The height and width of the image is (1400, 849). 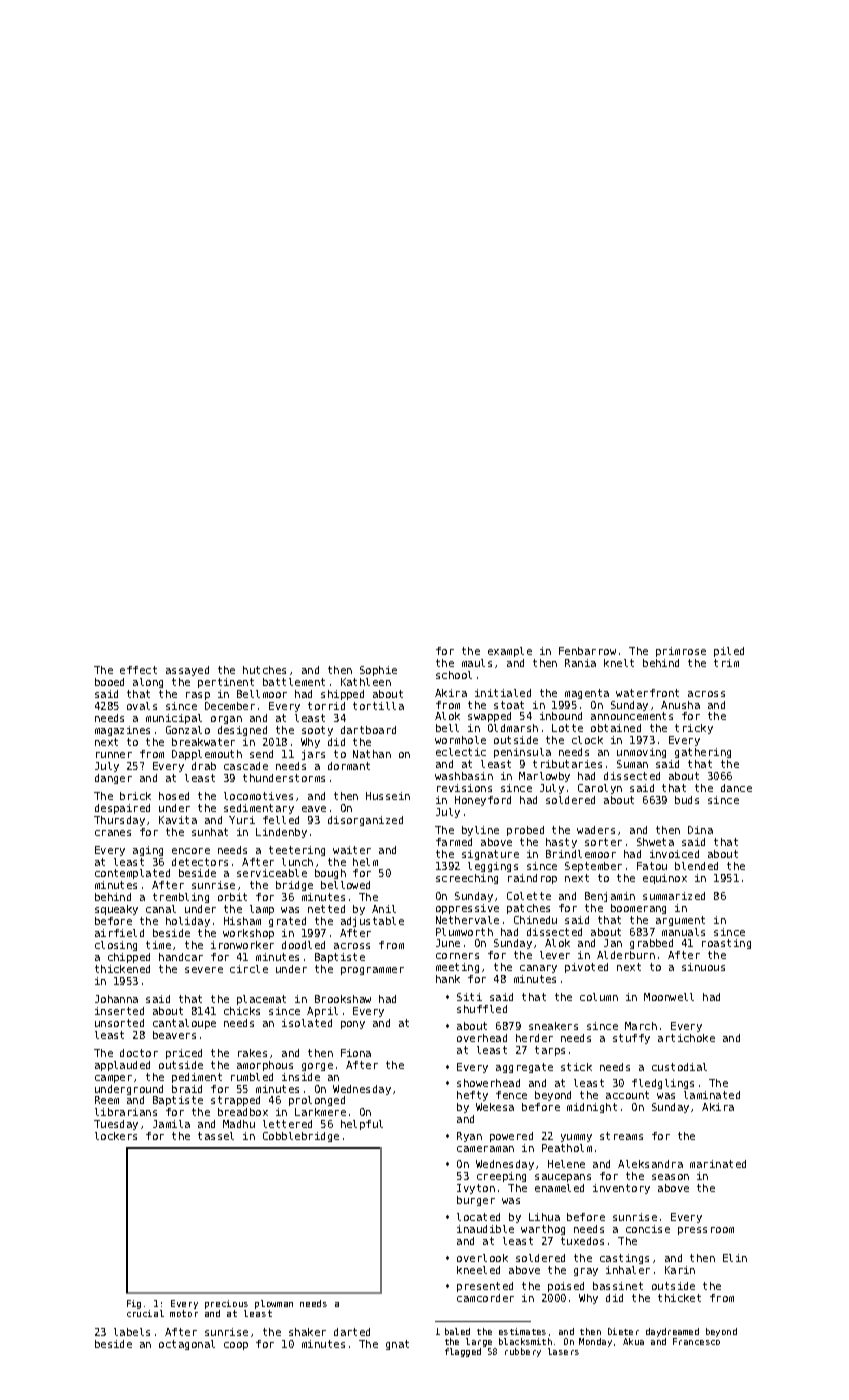 I want to click on helpful, so click(x=362, y=1125).
